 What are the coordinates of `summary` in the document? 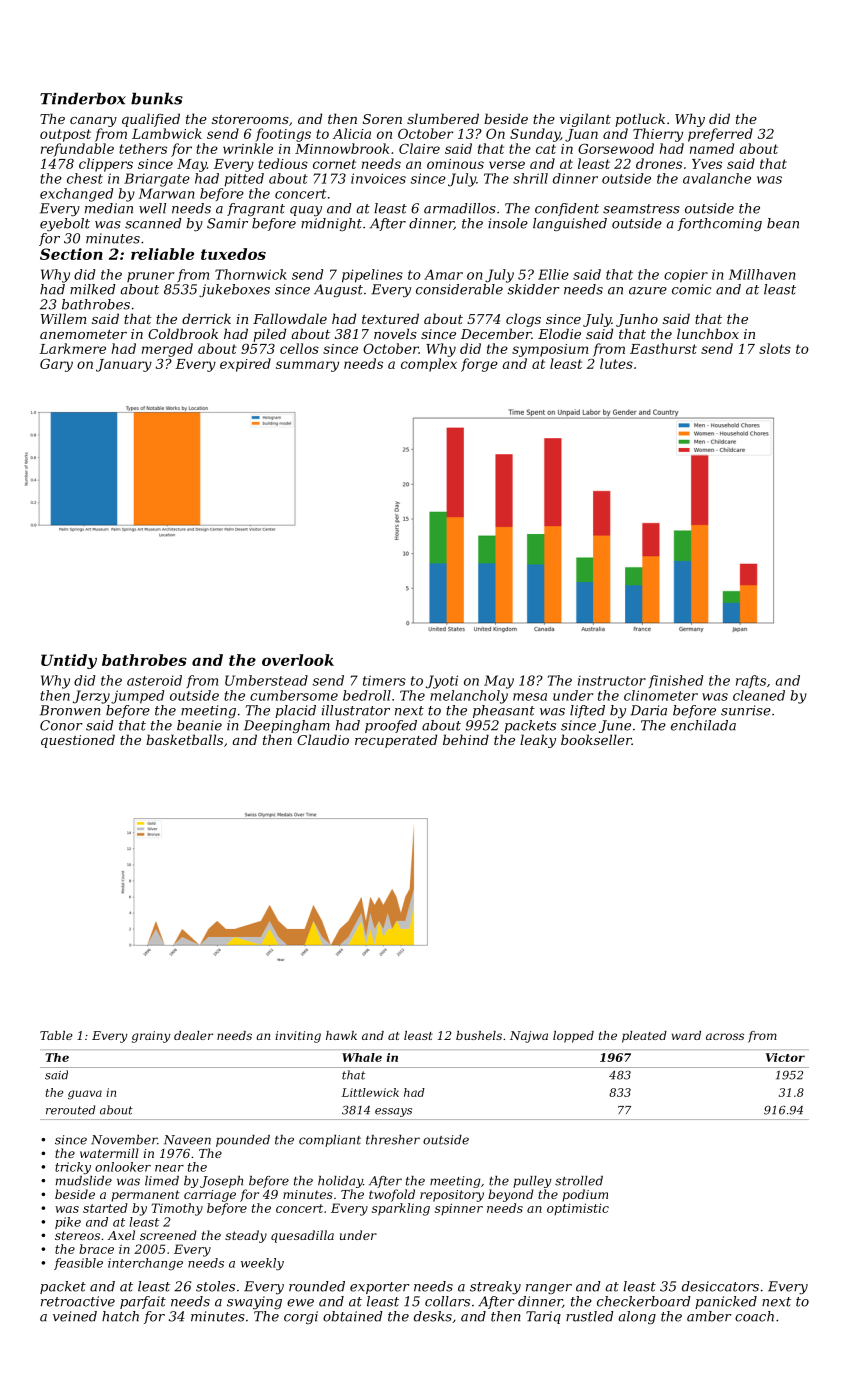 It's located at (307, 366).
